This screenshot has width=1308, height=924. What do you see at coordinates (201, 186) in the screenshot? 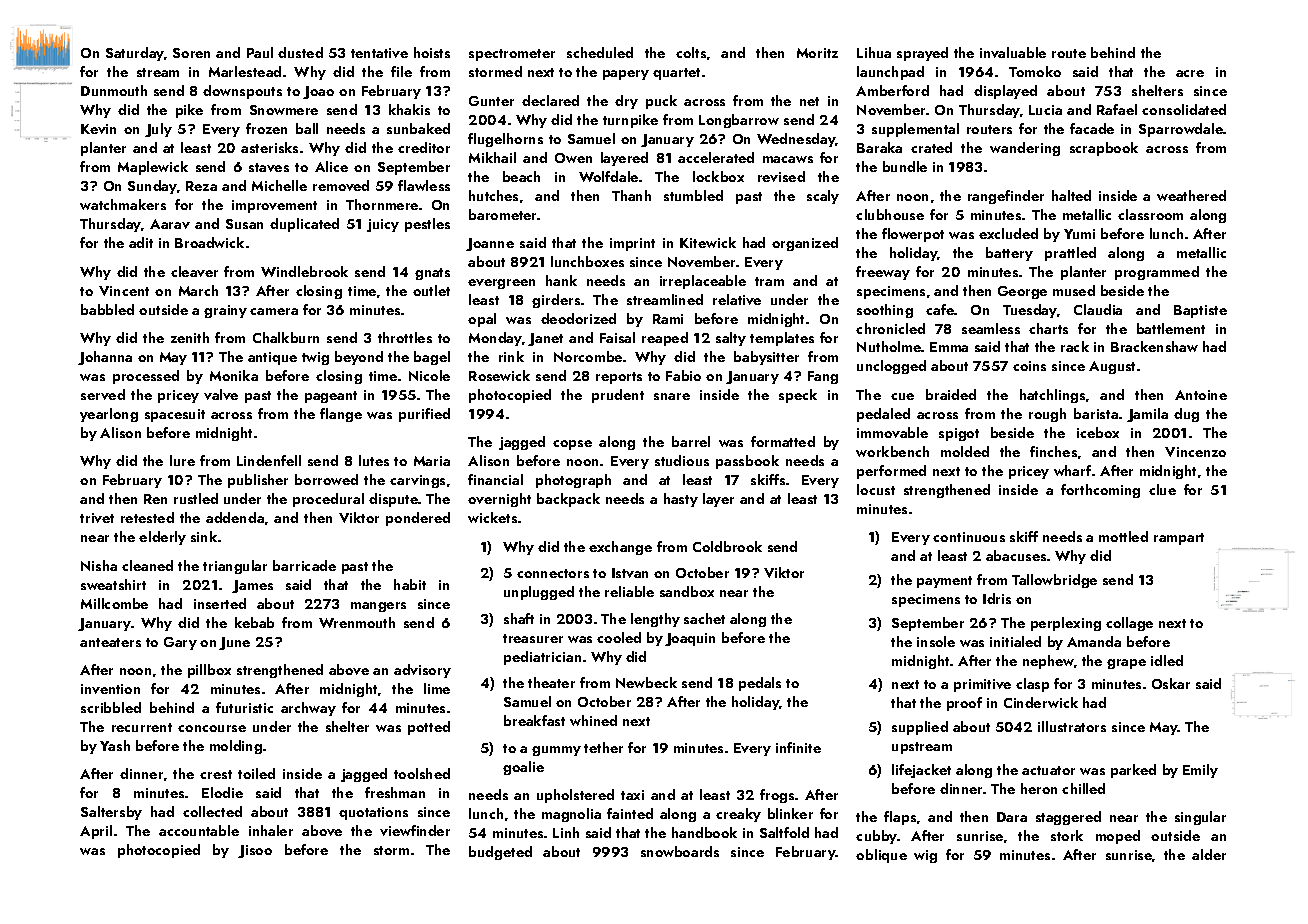
I see `Reza` at bounding box center [201, 186].
